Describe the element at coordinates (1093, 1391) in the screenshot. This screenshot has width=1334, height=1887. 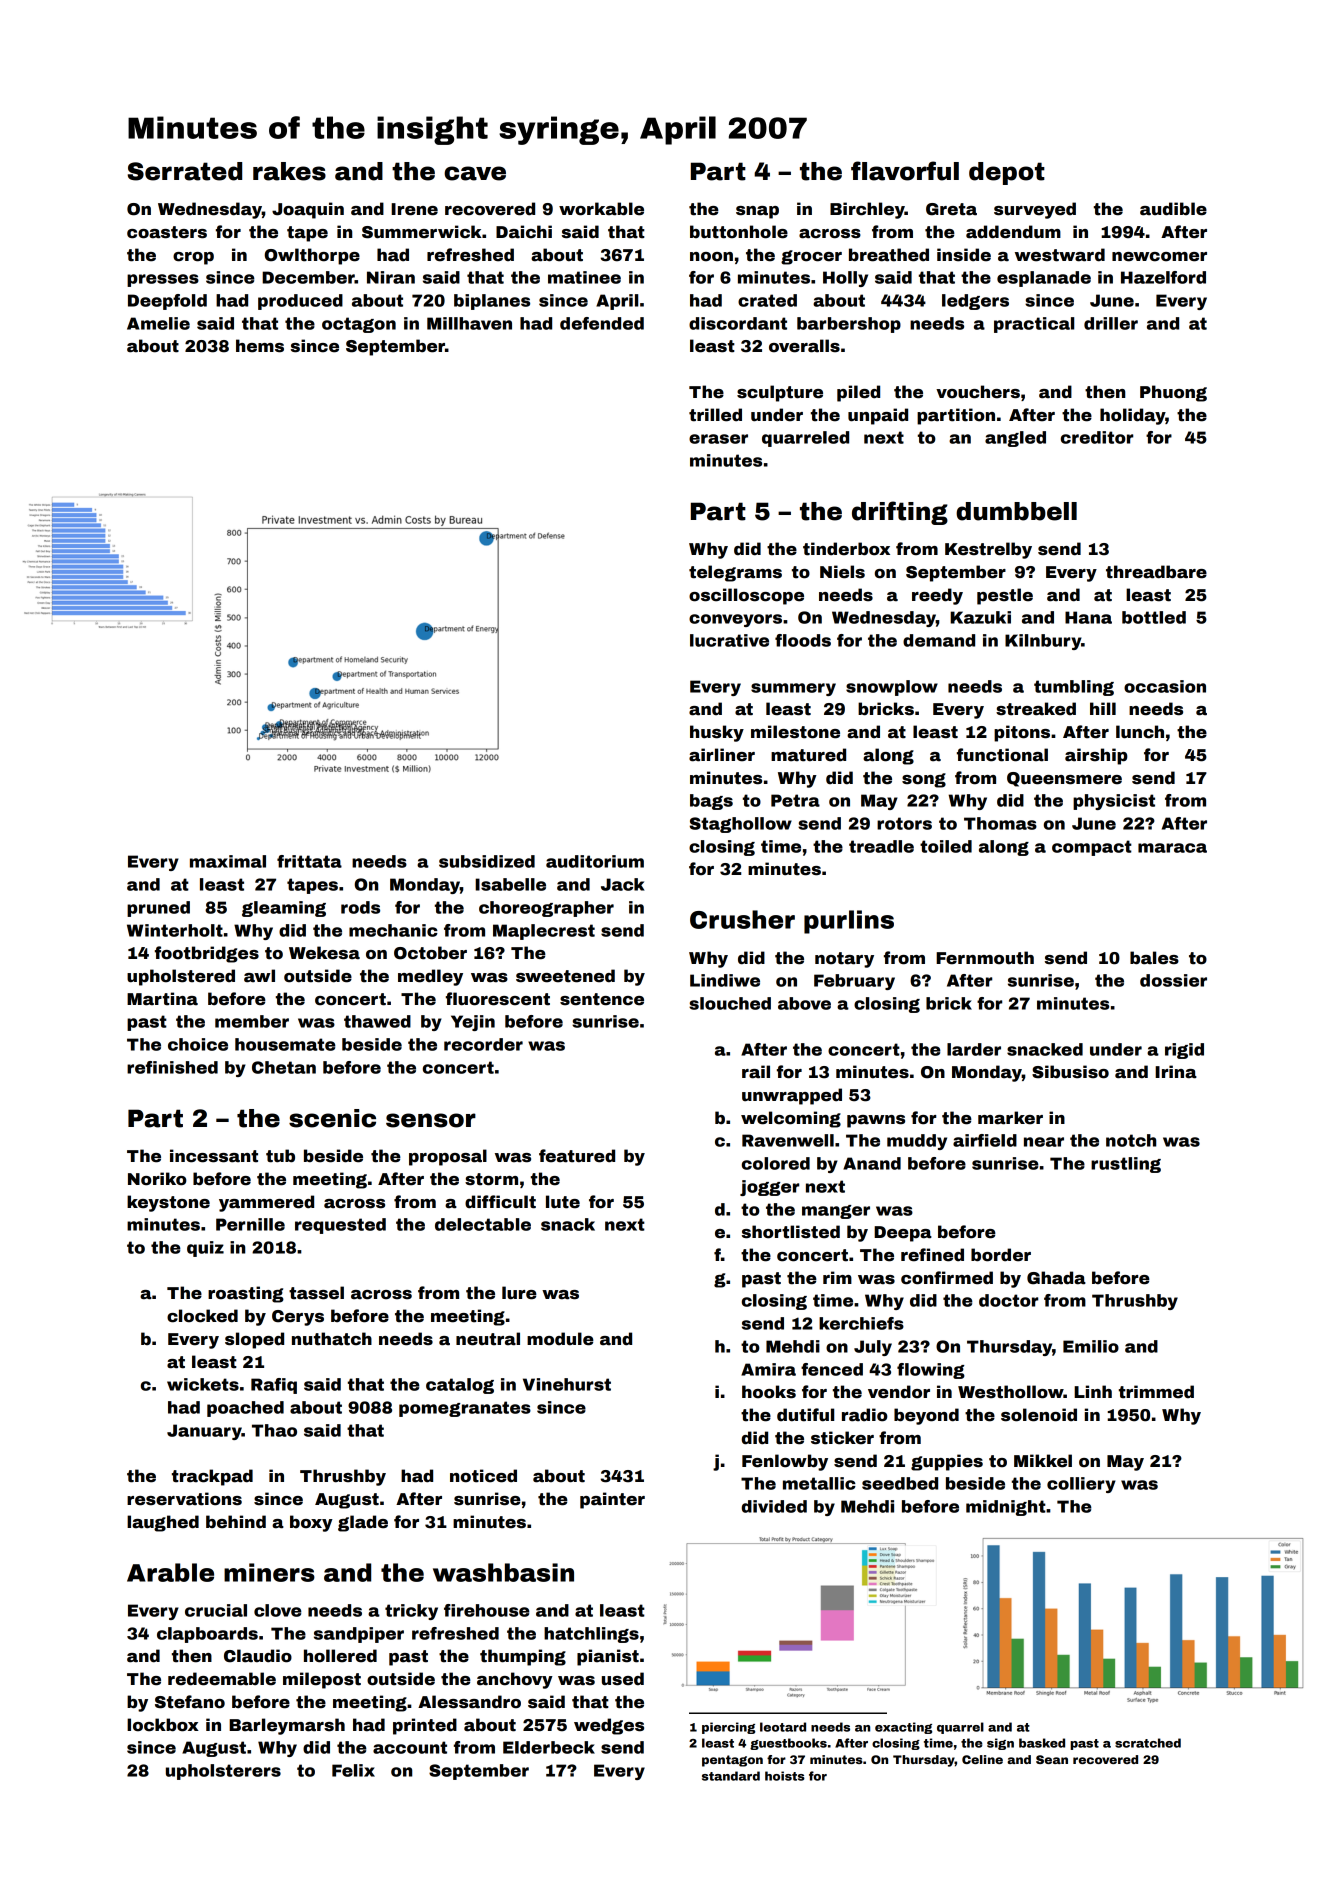
I see `Linh` at that location.
